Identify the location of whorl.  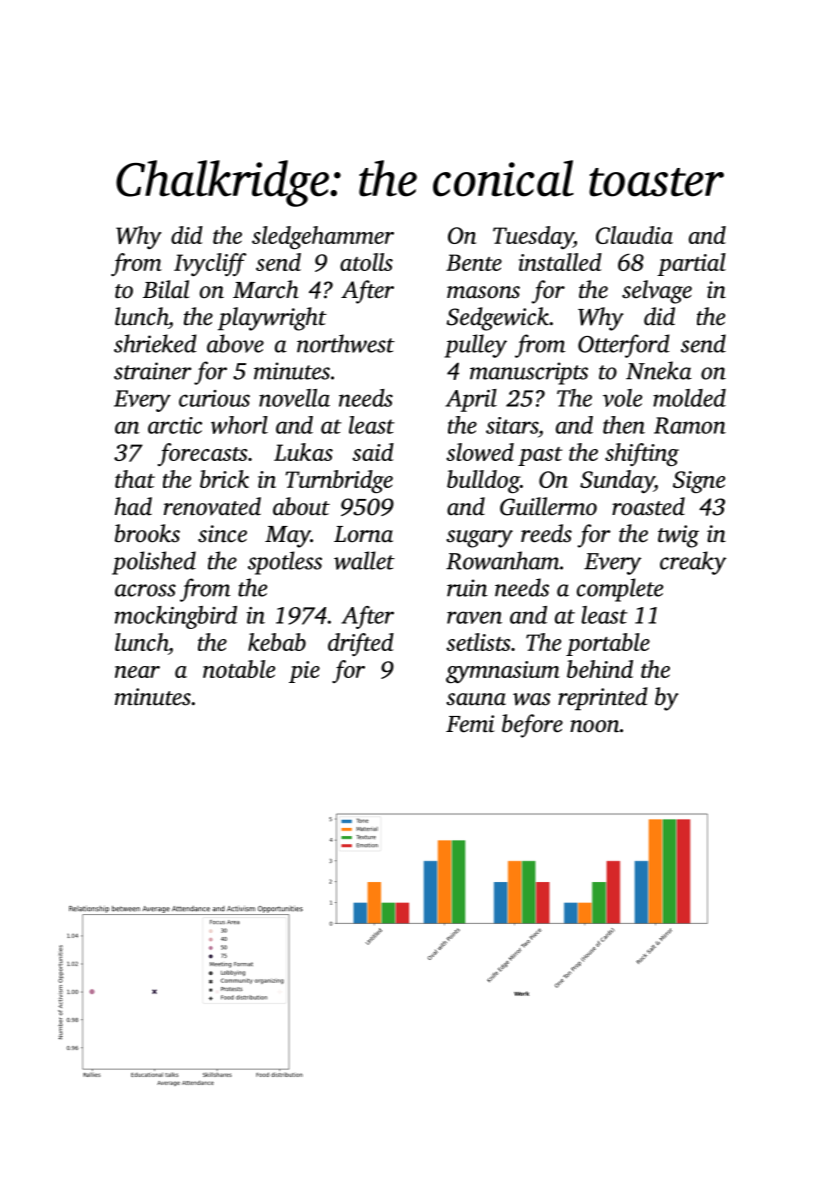
(239, 425).
